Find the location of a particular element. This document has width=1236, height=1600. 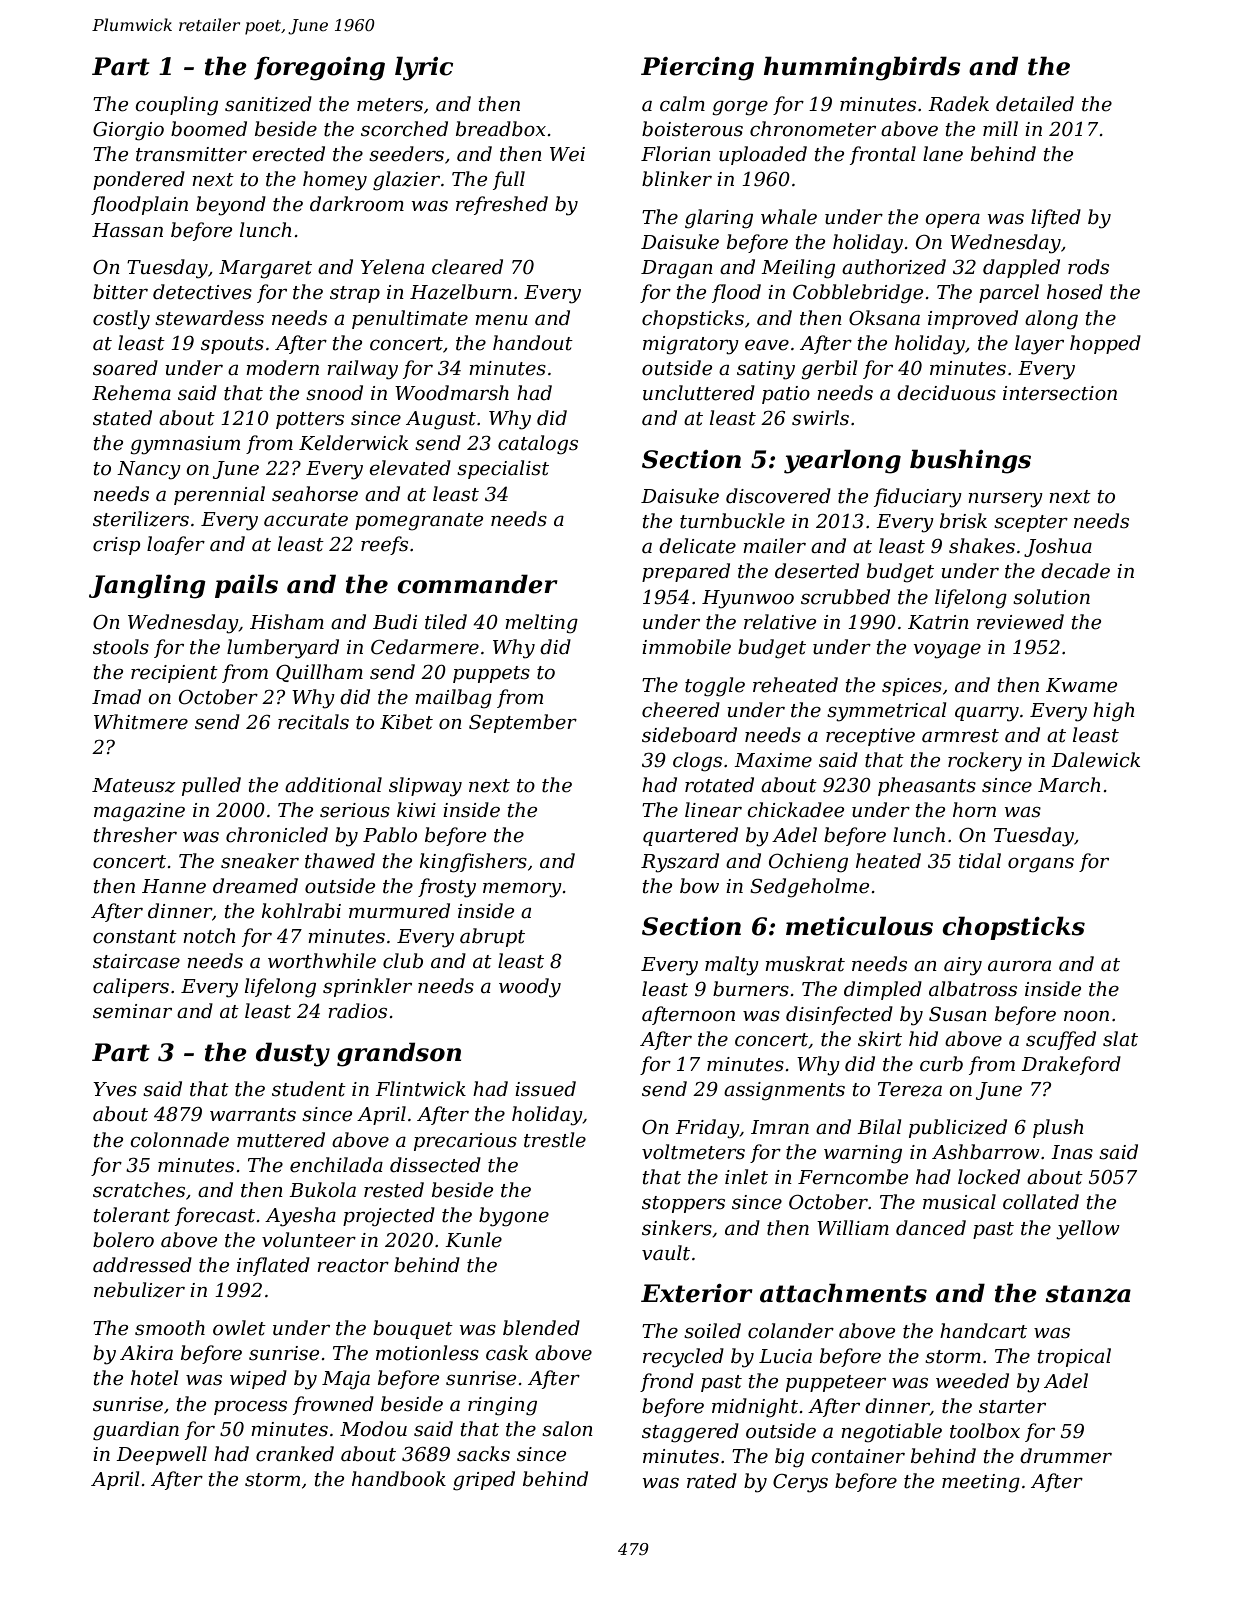

lifted is located at coordinates (1056, 218).
